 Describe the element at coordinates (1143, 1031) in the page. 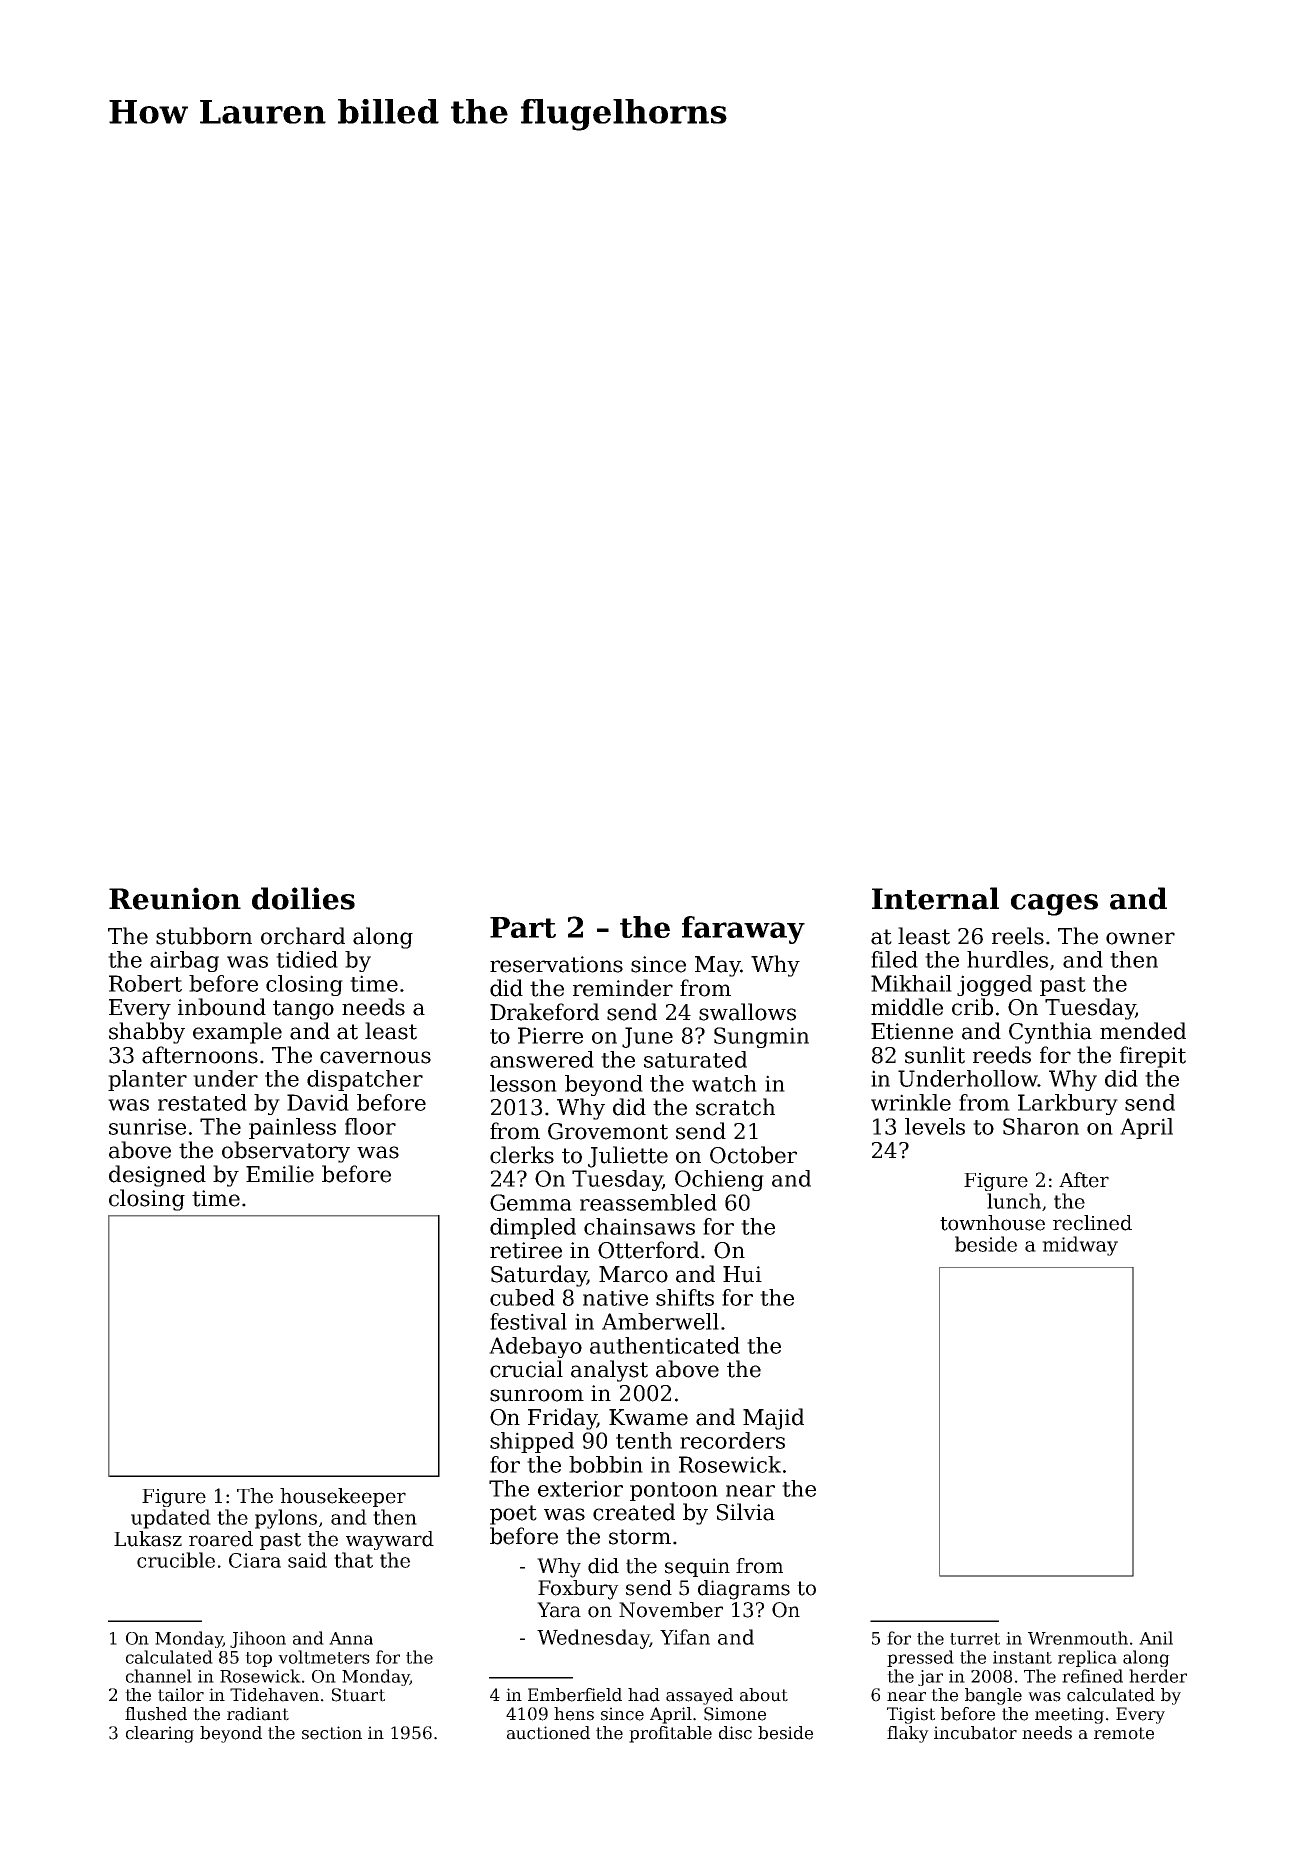

I see `mended` at that location.
